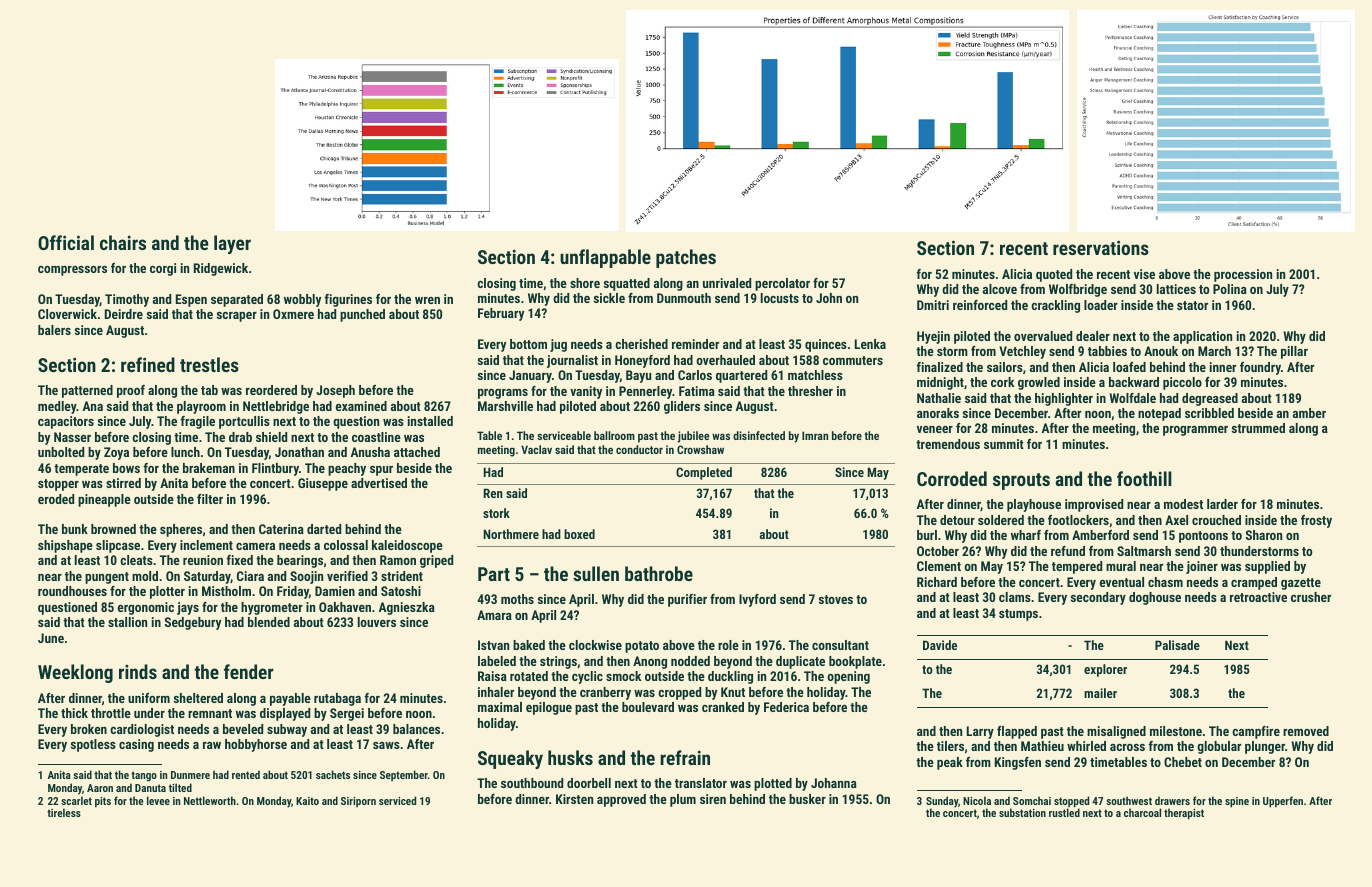 This page has height=887, width=1372. Describe the element at coordinates (362, 315) in the page. I see `punched` at that location.
